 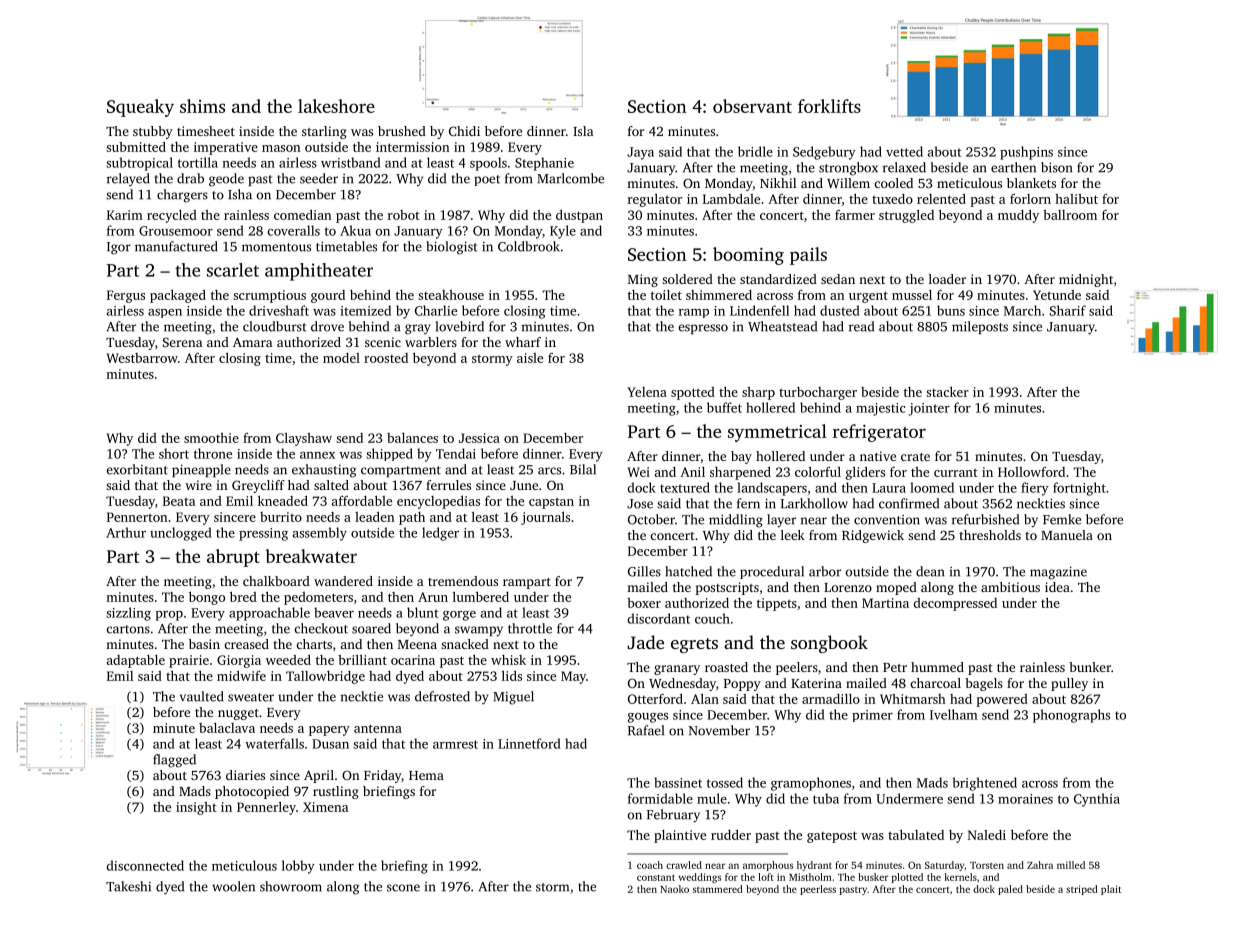 What do you see at coordinates (829, 106) in the screenshot?
I see `forklifts` at bounding box center [829, 106].
